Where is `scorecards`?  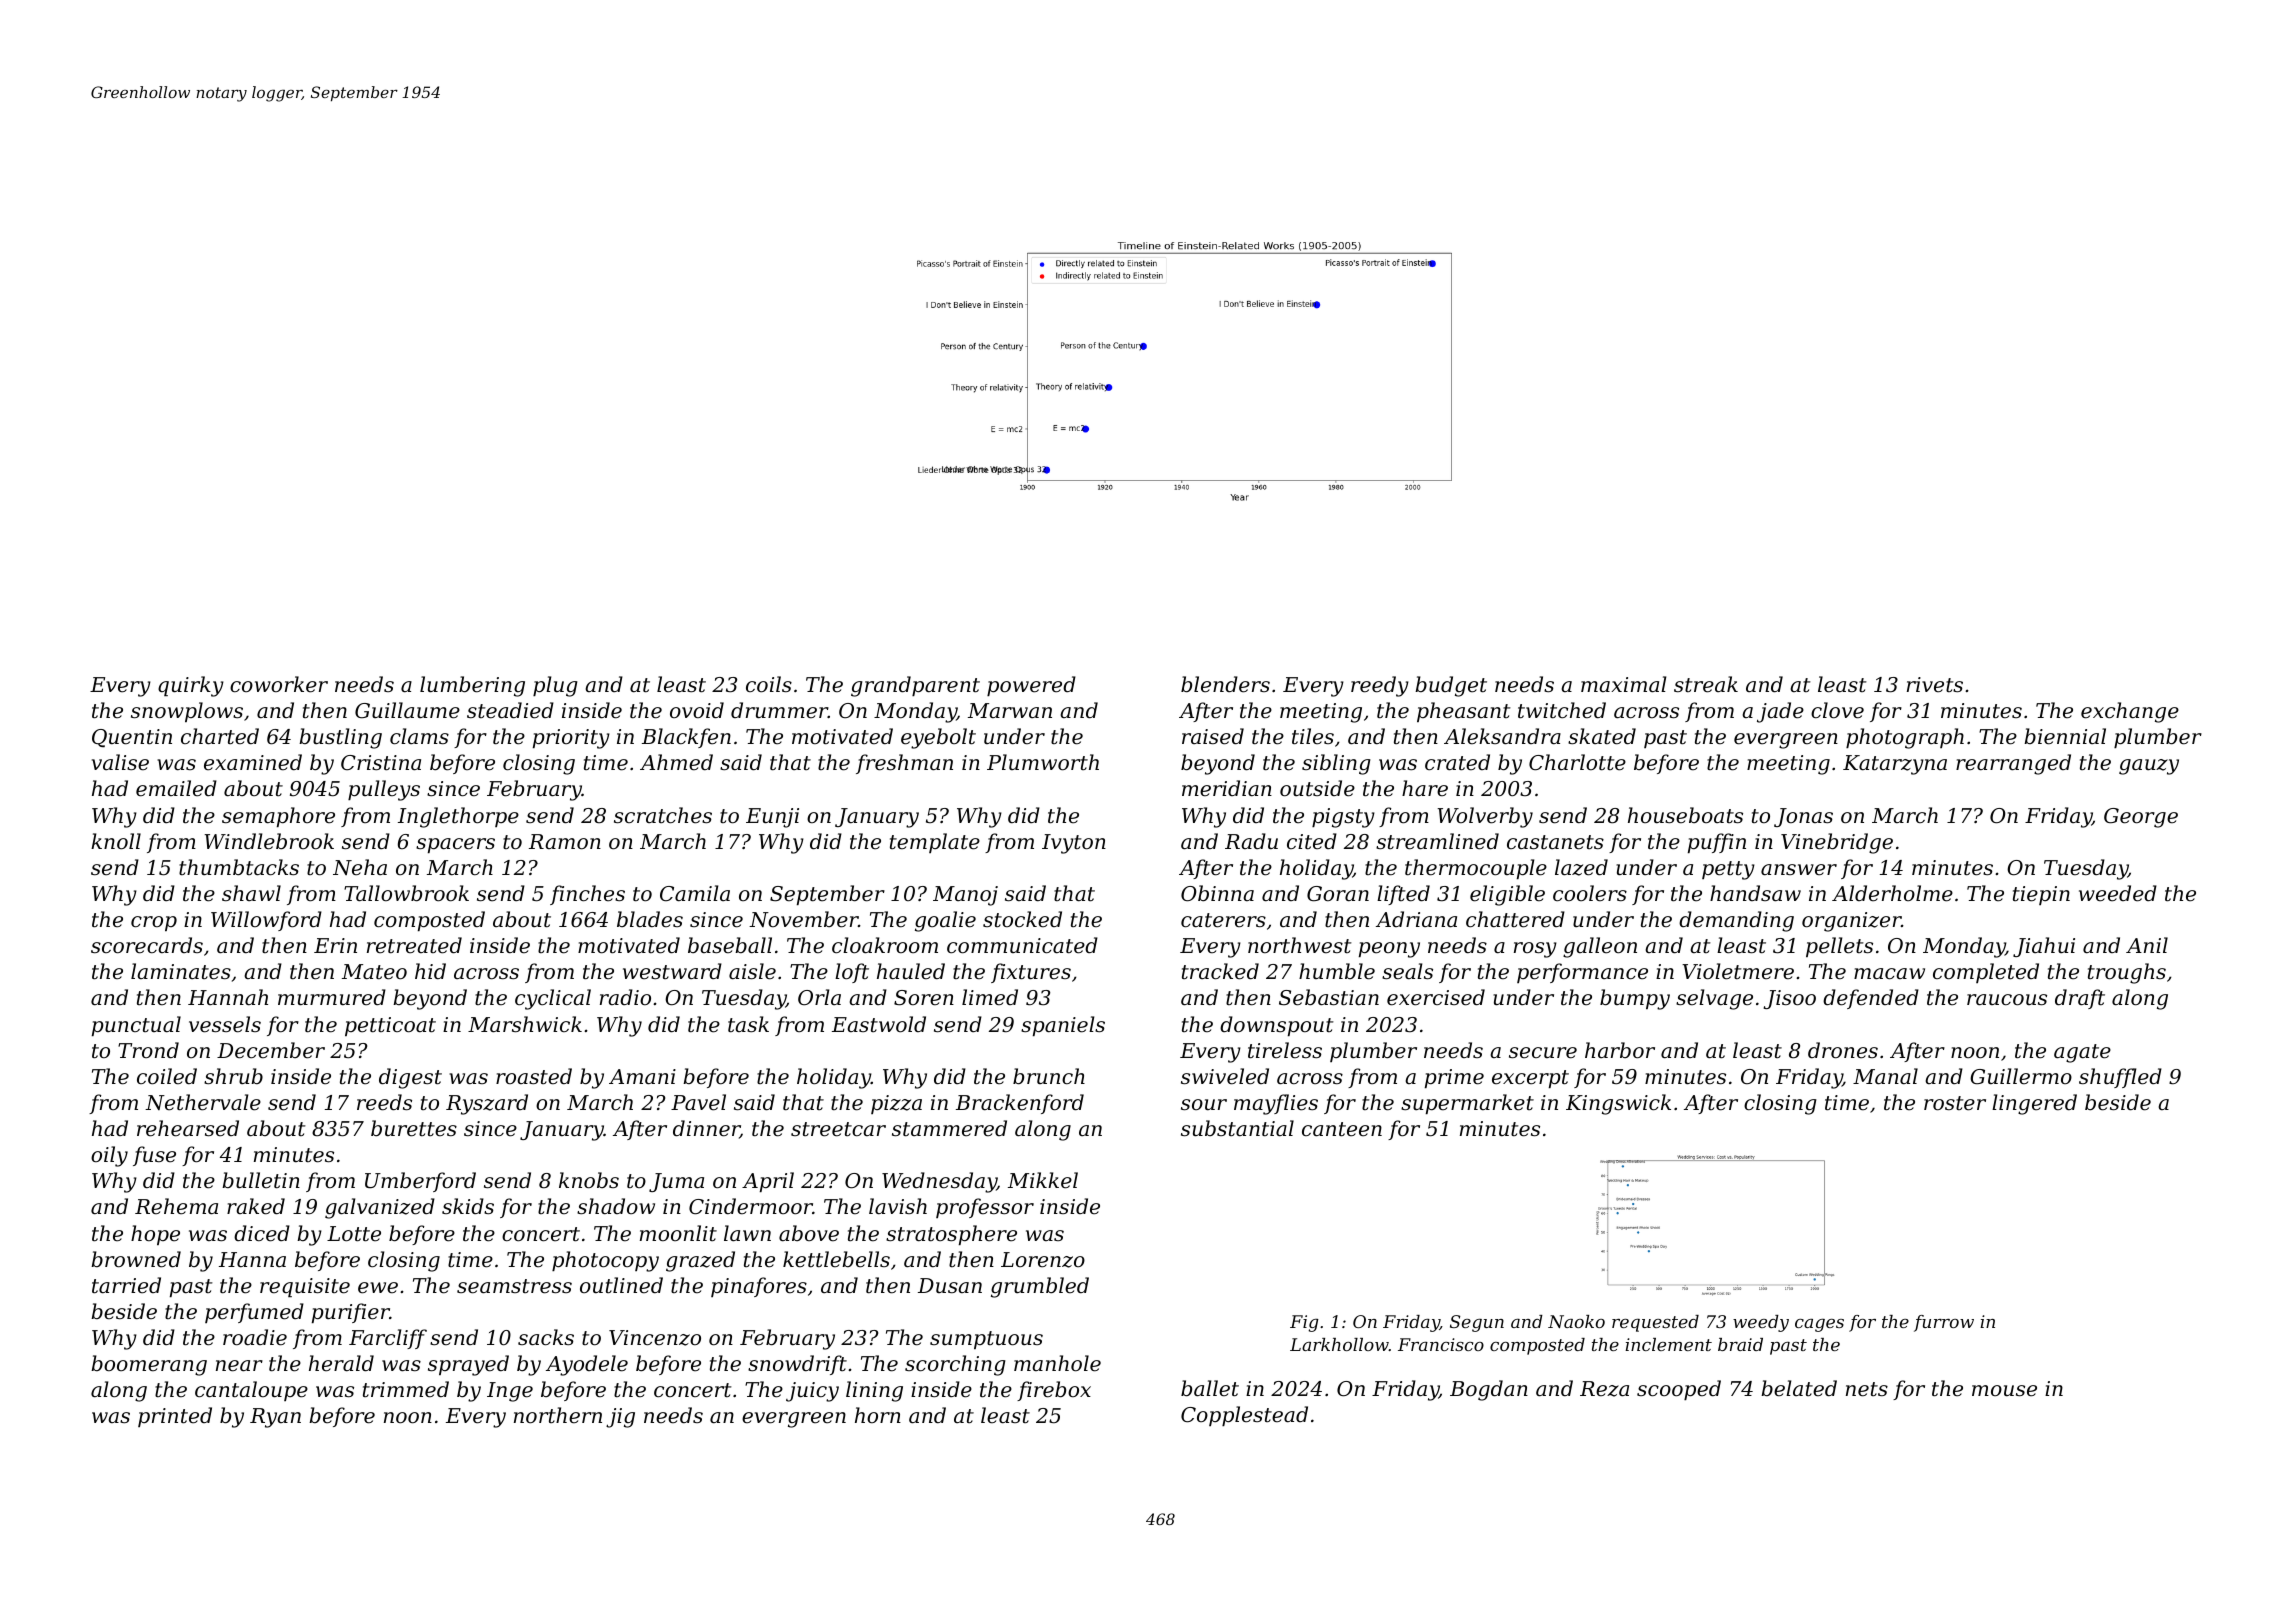
scorecards is located at coordinates (147, 945).
